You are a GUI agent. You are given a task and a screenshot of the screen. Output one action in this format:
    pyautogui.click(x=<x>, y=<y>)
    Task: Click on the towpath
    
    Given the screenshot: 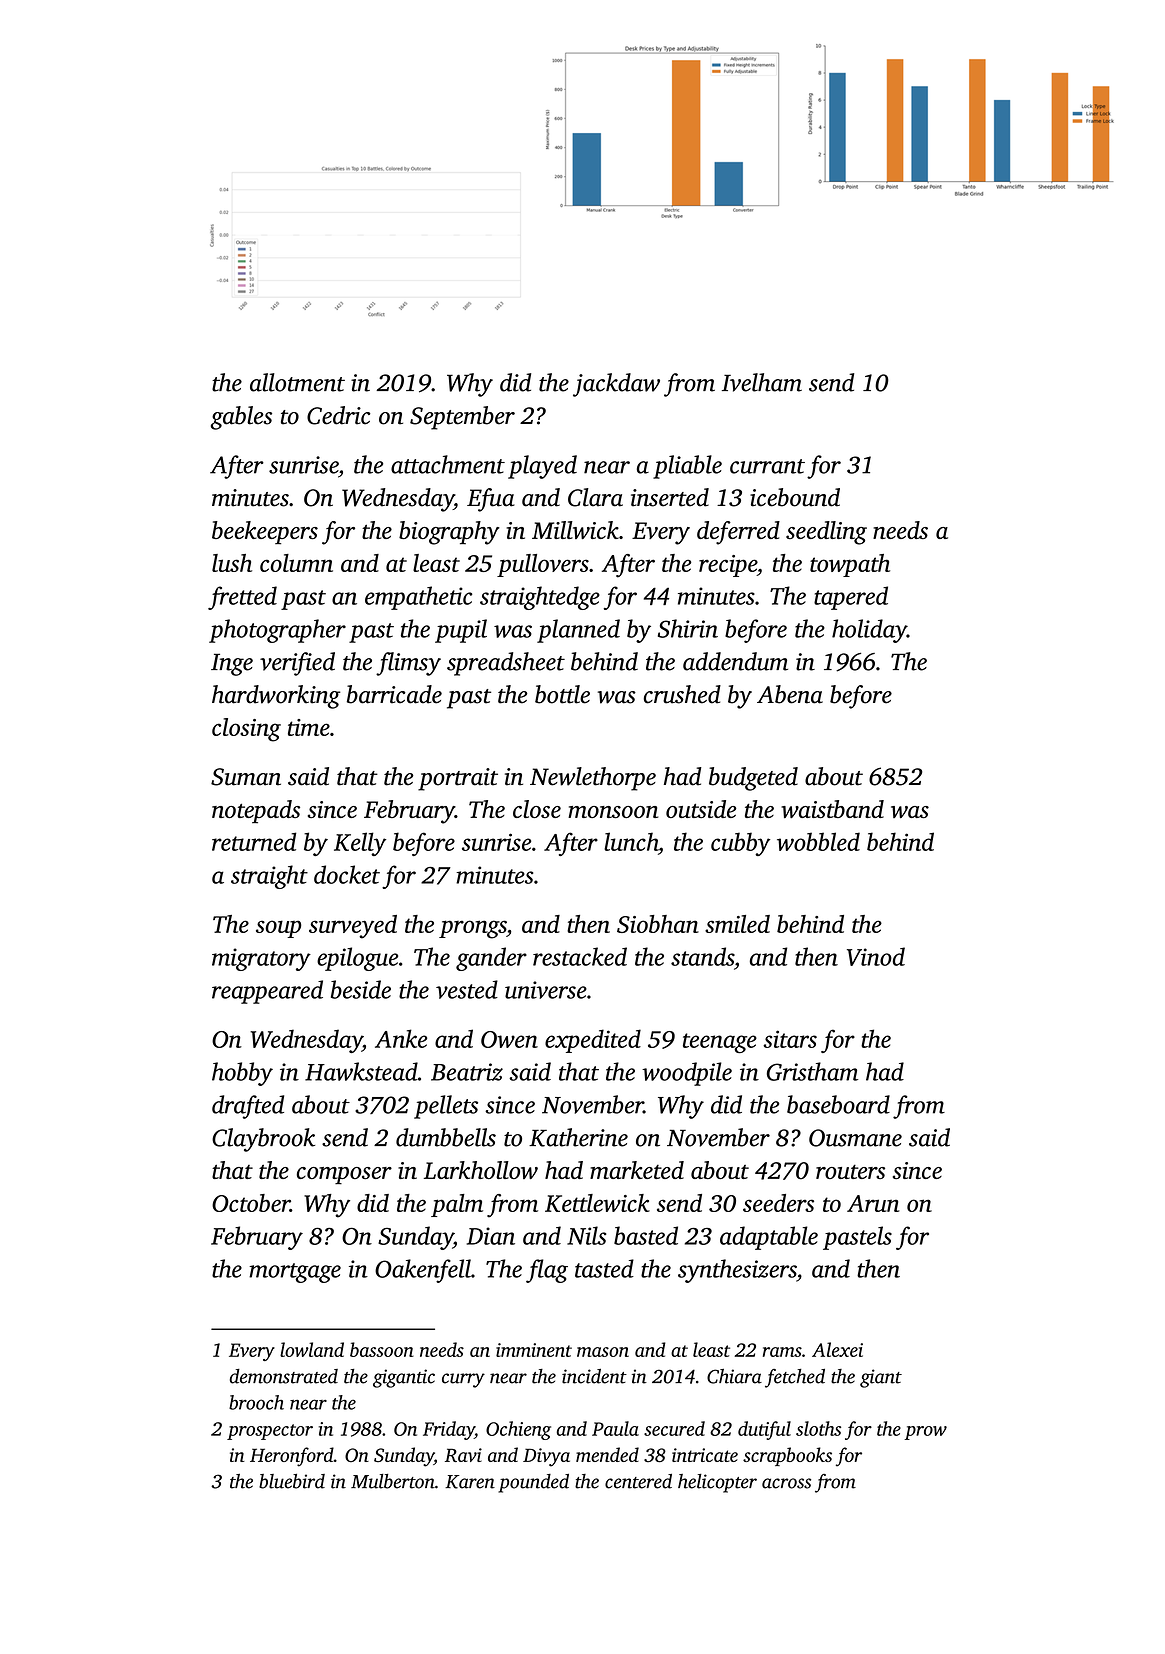 What is the action you would take?
    pyautogui.click(x=850, y=565)
